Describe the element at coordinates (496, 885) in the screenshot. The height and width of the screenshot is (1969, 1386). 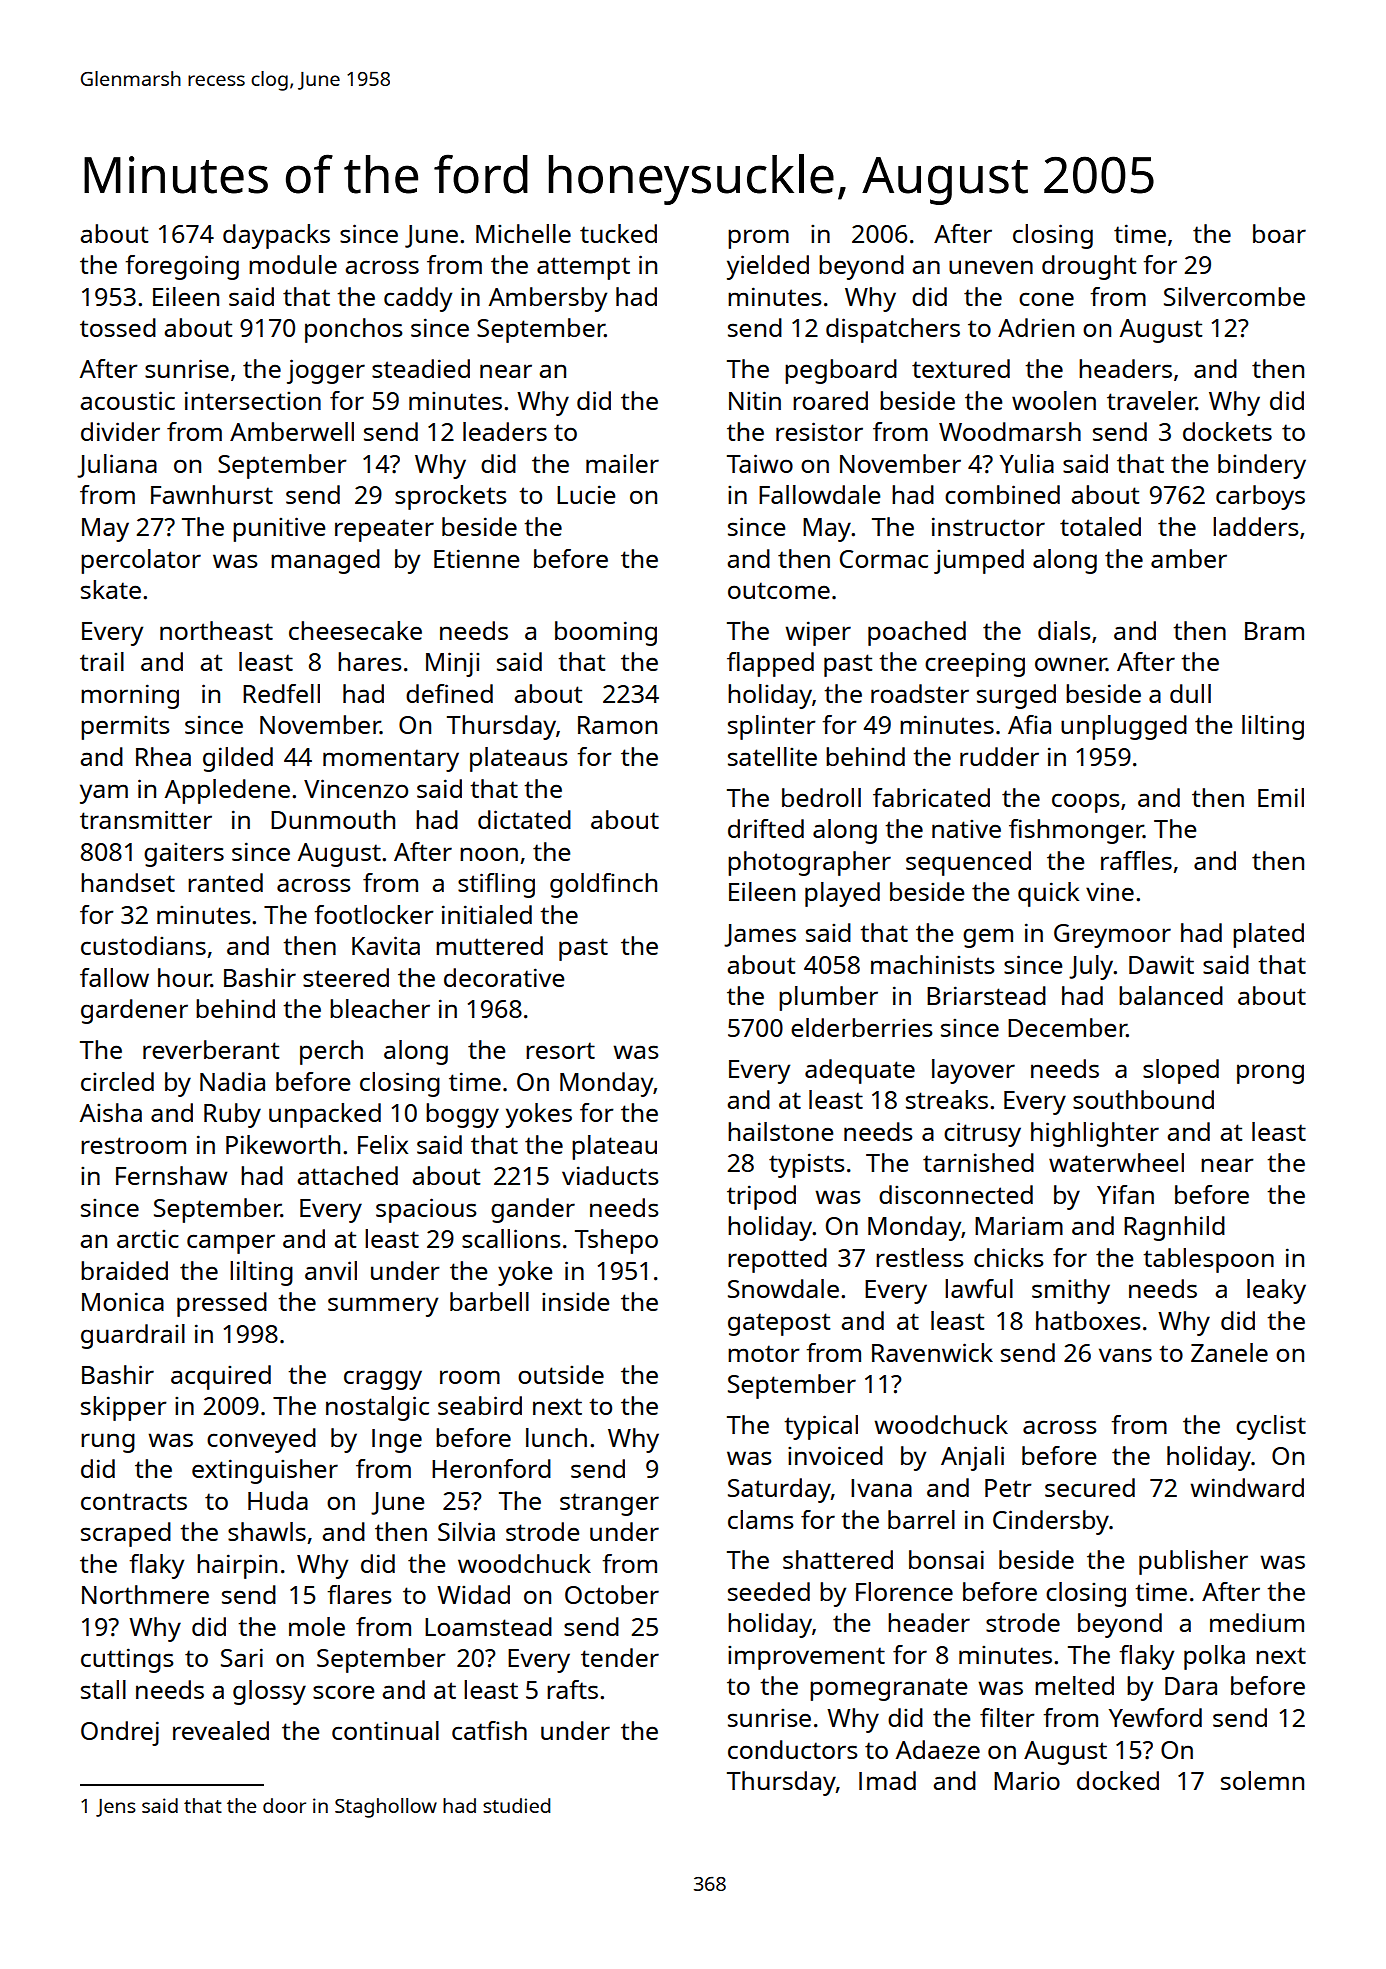
I see `stifling` at that location.
